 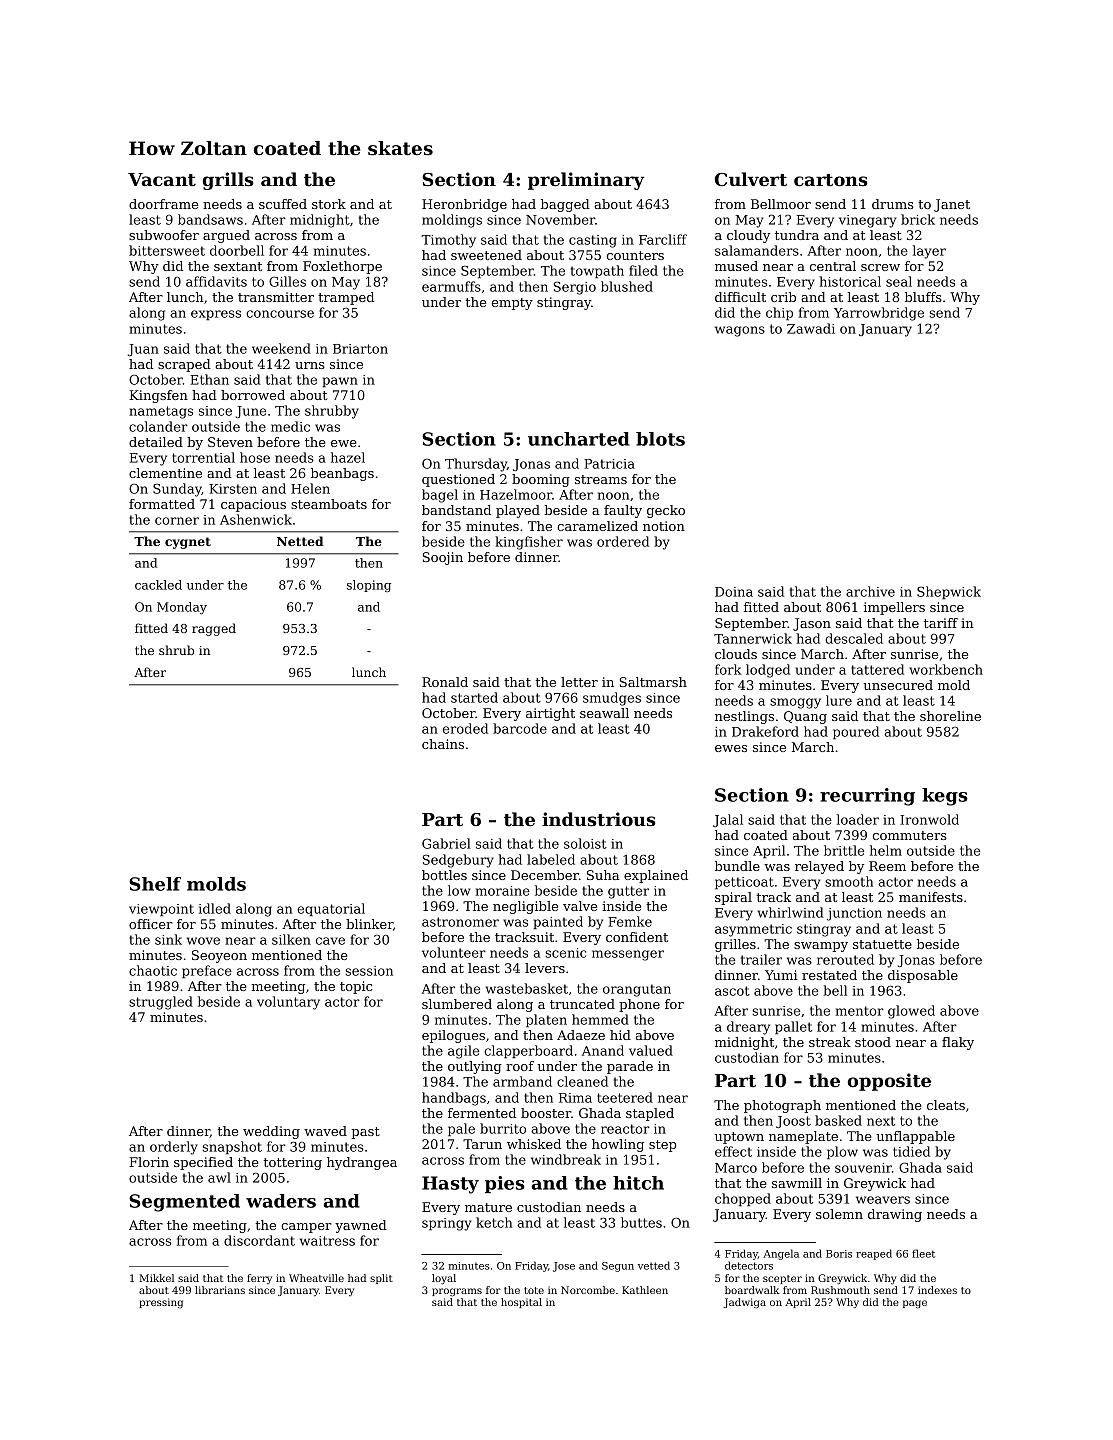 I want to click on ferry, so click(x=259, y=1279).
